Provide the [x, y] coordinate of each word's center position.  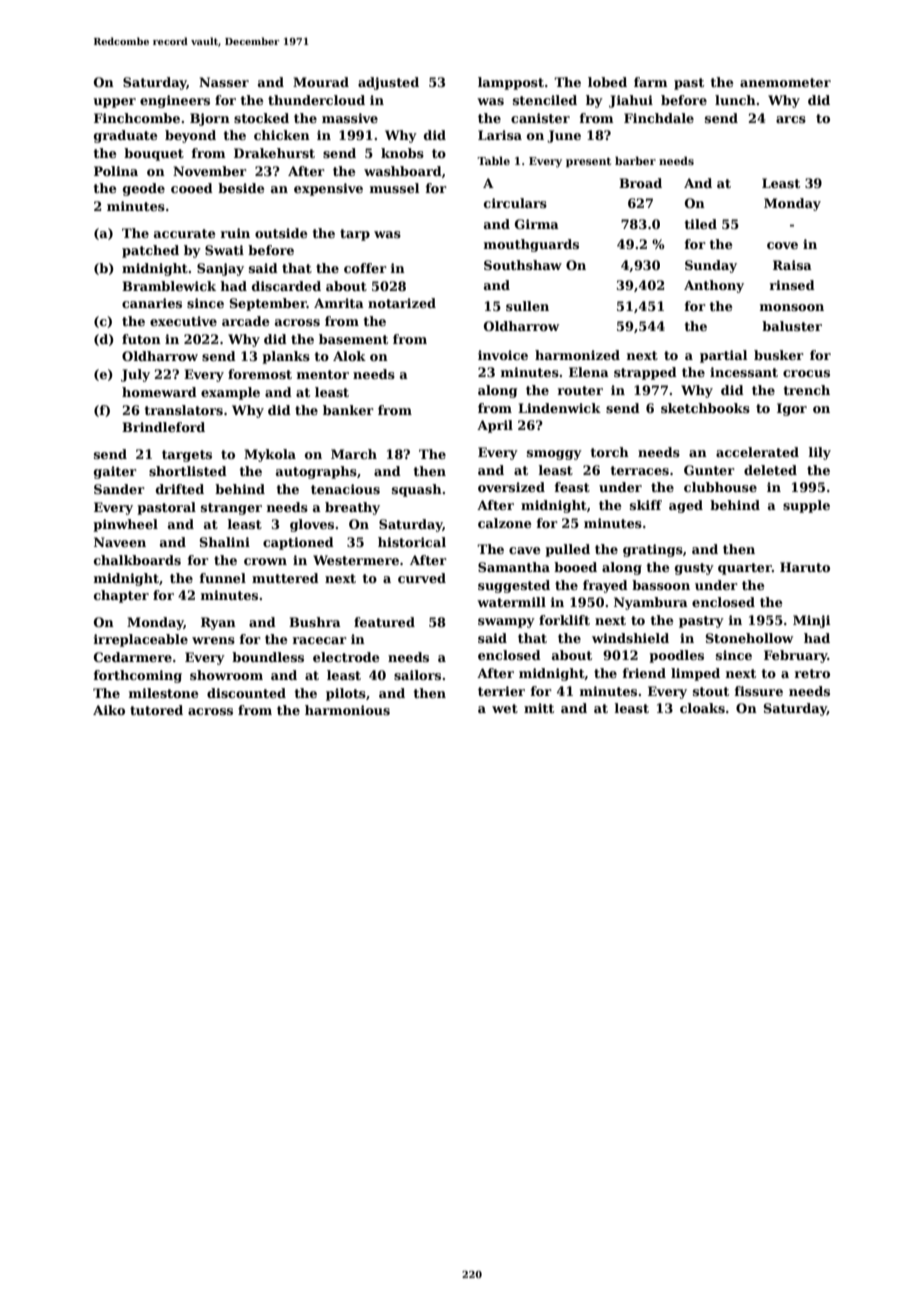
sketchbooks [705, 408]
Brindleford [163, 427]
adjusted [388, 83]
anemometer [785, 82]
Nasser [224, 82]
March [354, 454]
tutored [156, 710]
